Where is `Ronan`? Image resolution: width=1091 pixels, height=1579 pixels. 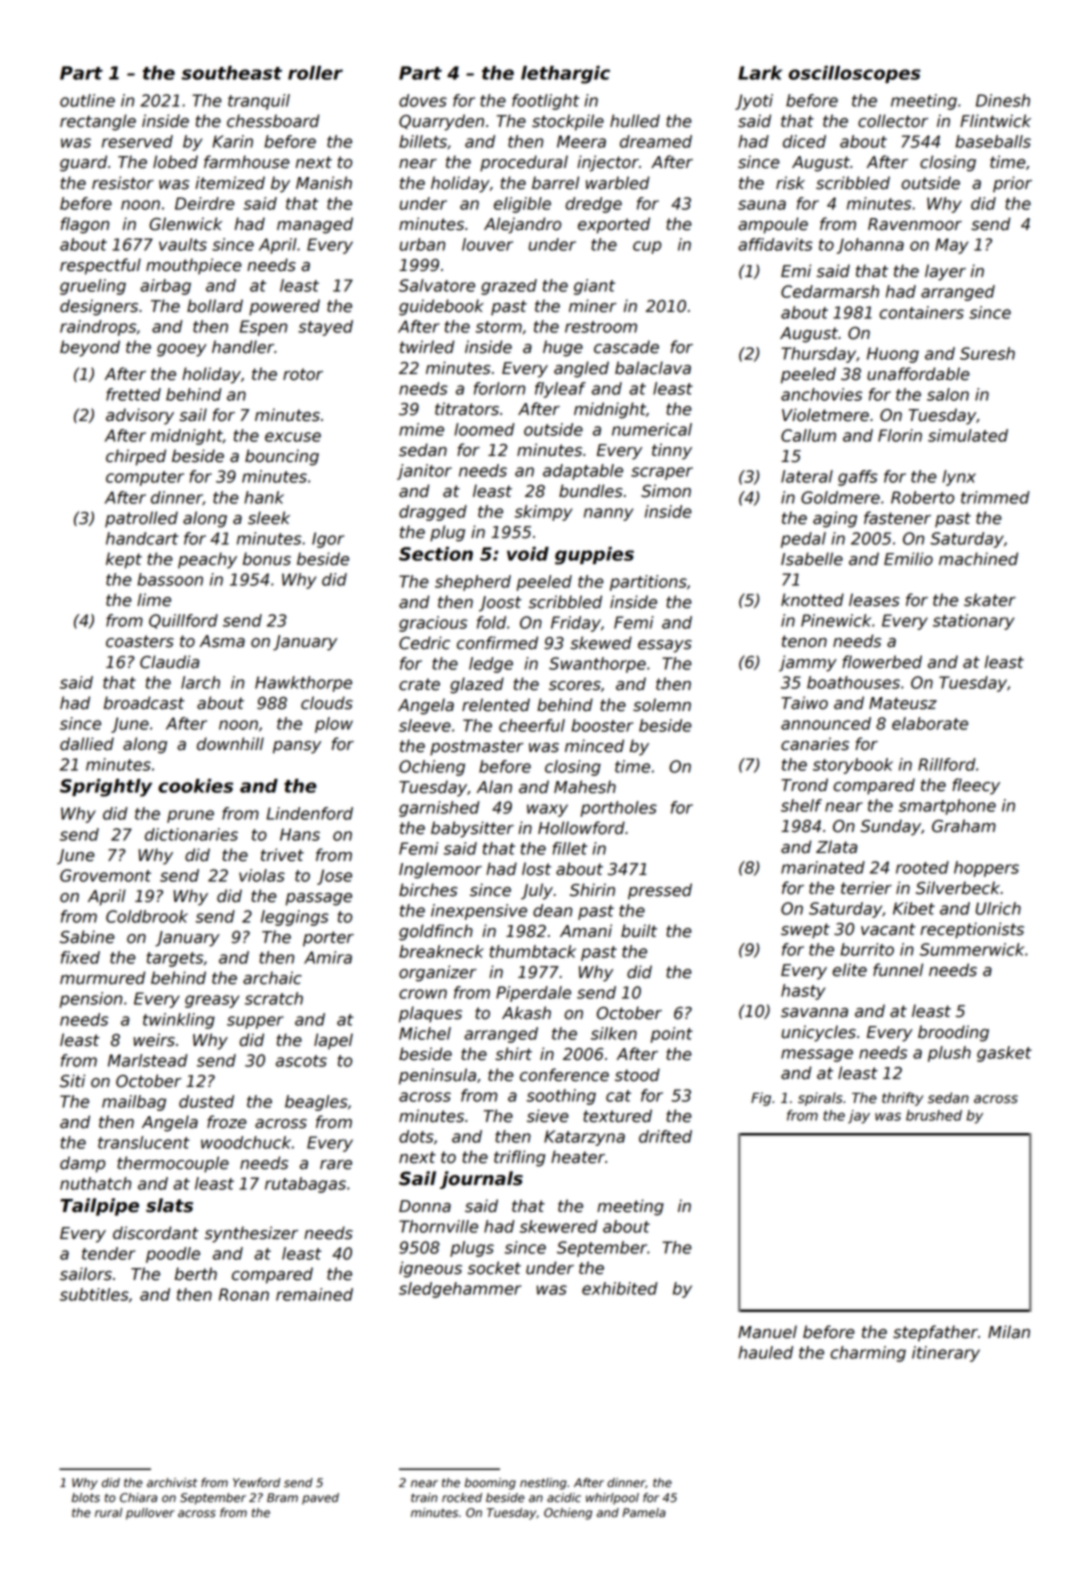 Ronan is located at coordinates (244, 1294).
